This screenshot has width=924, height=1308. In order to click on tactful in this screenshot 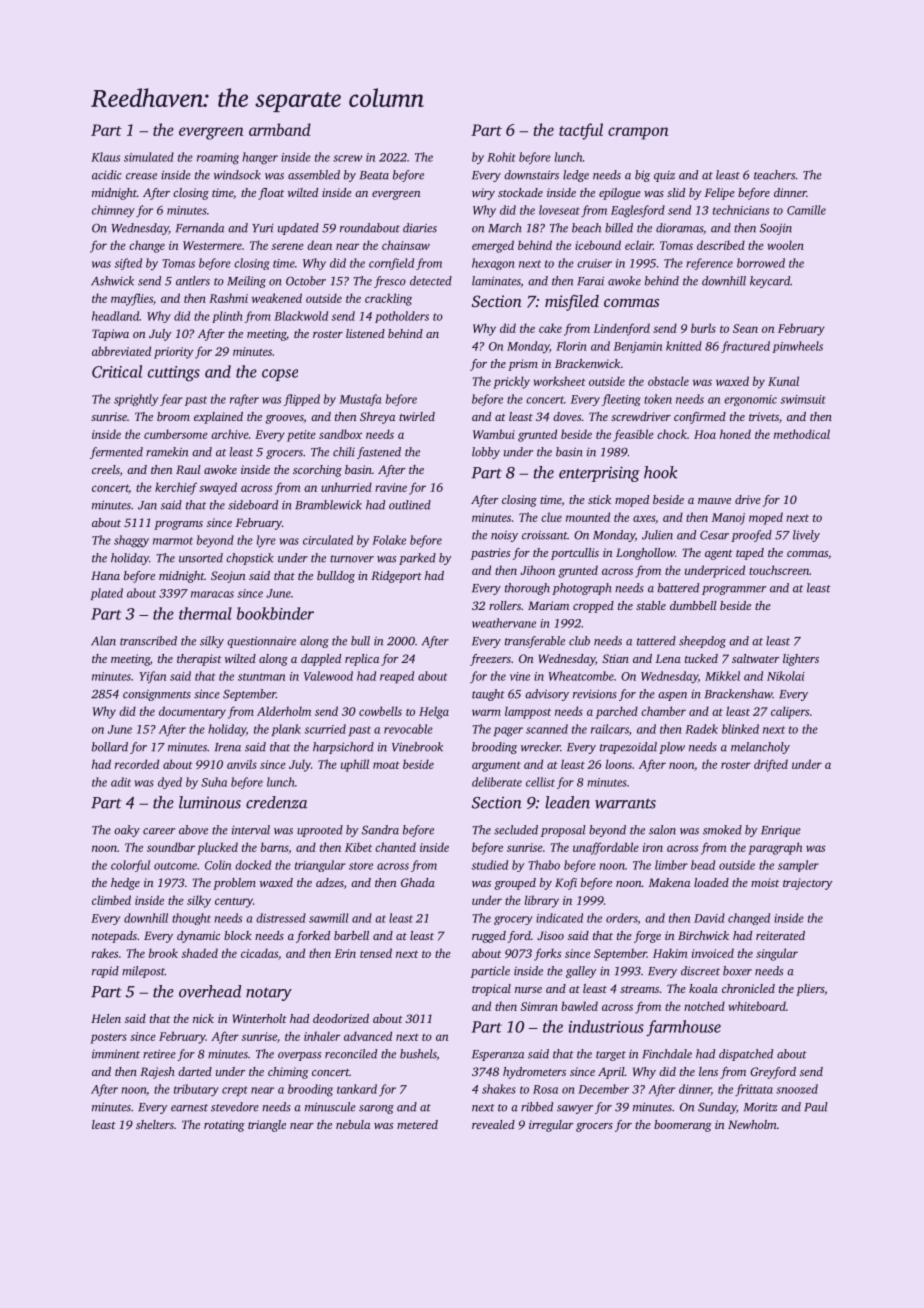, I will do `click(581, 131)`.
